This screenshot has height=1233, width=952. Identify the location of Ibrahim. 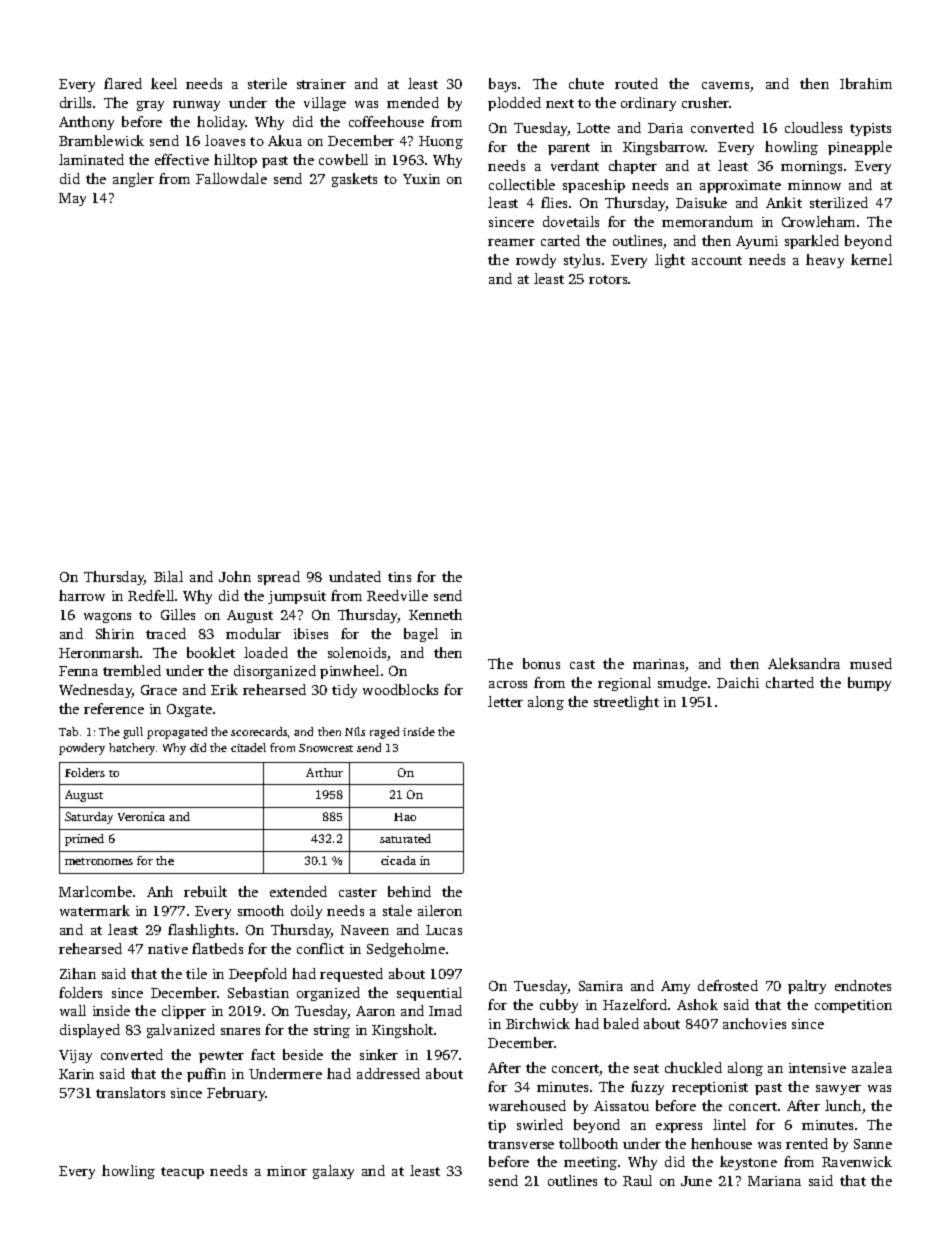
(866, 83).
